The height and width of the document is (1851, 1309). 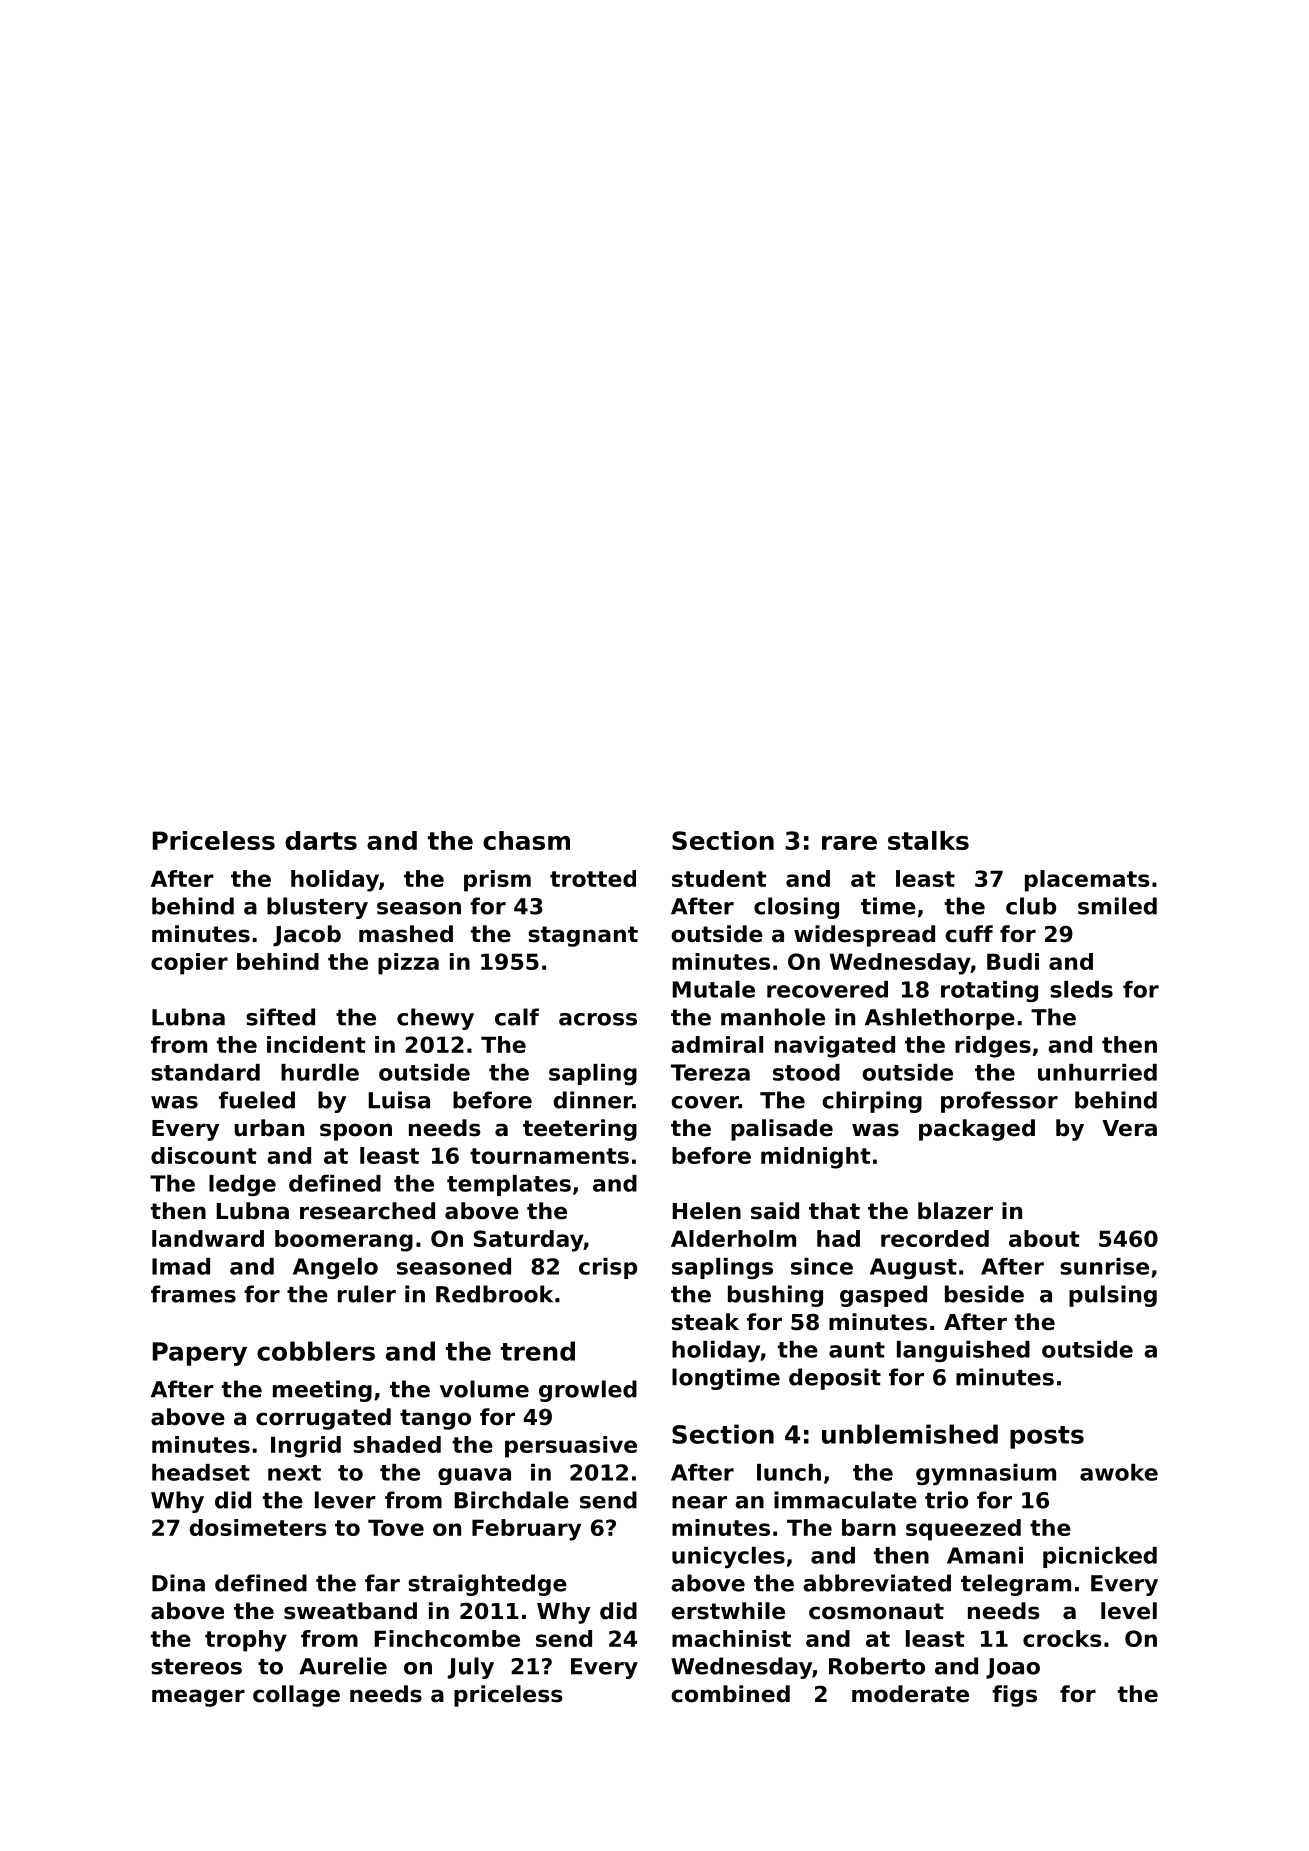 I want to click on growled, so click(x=588, y=1391).
